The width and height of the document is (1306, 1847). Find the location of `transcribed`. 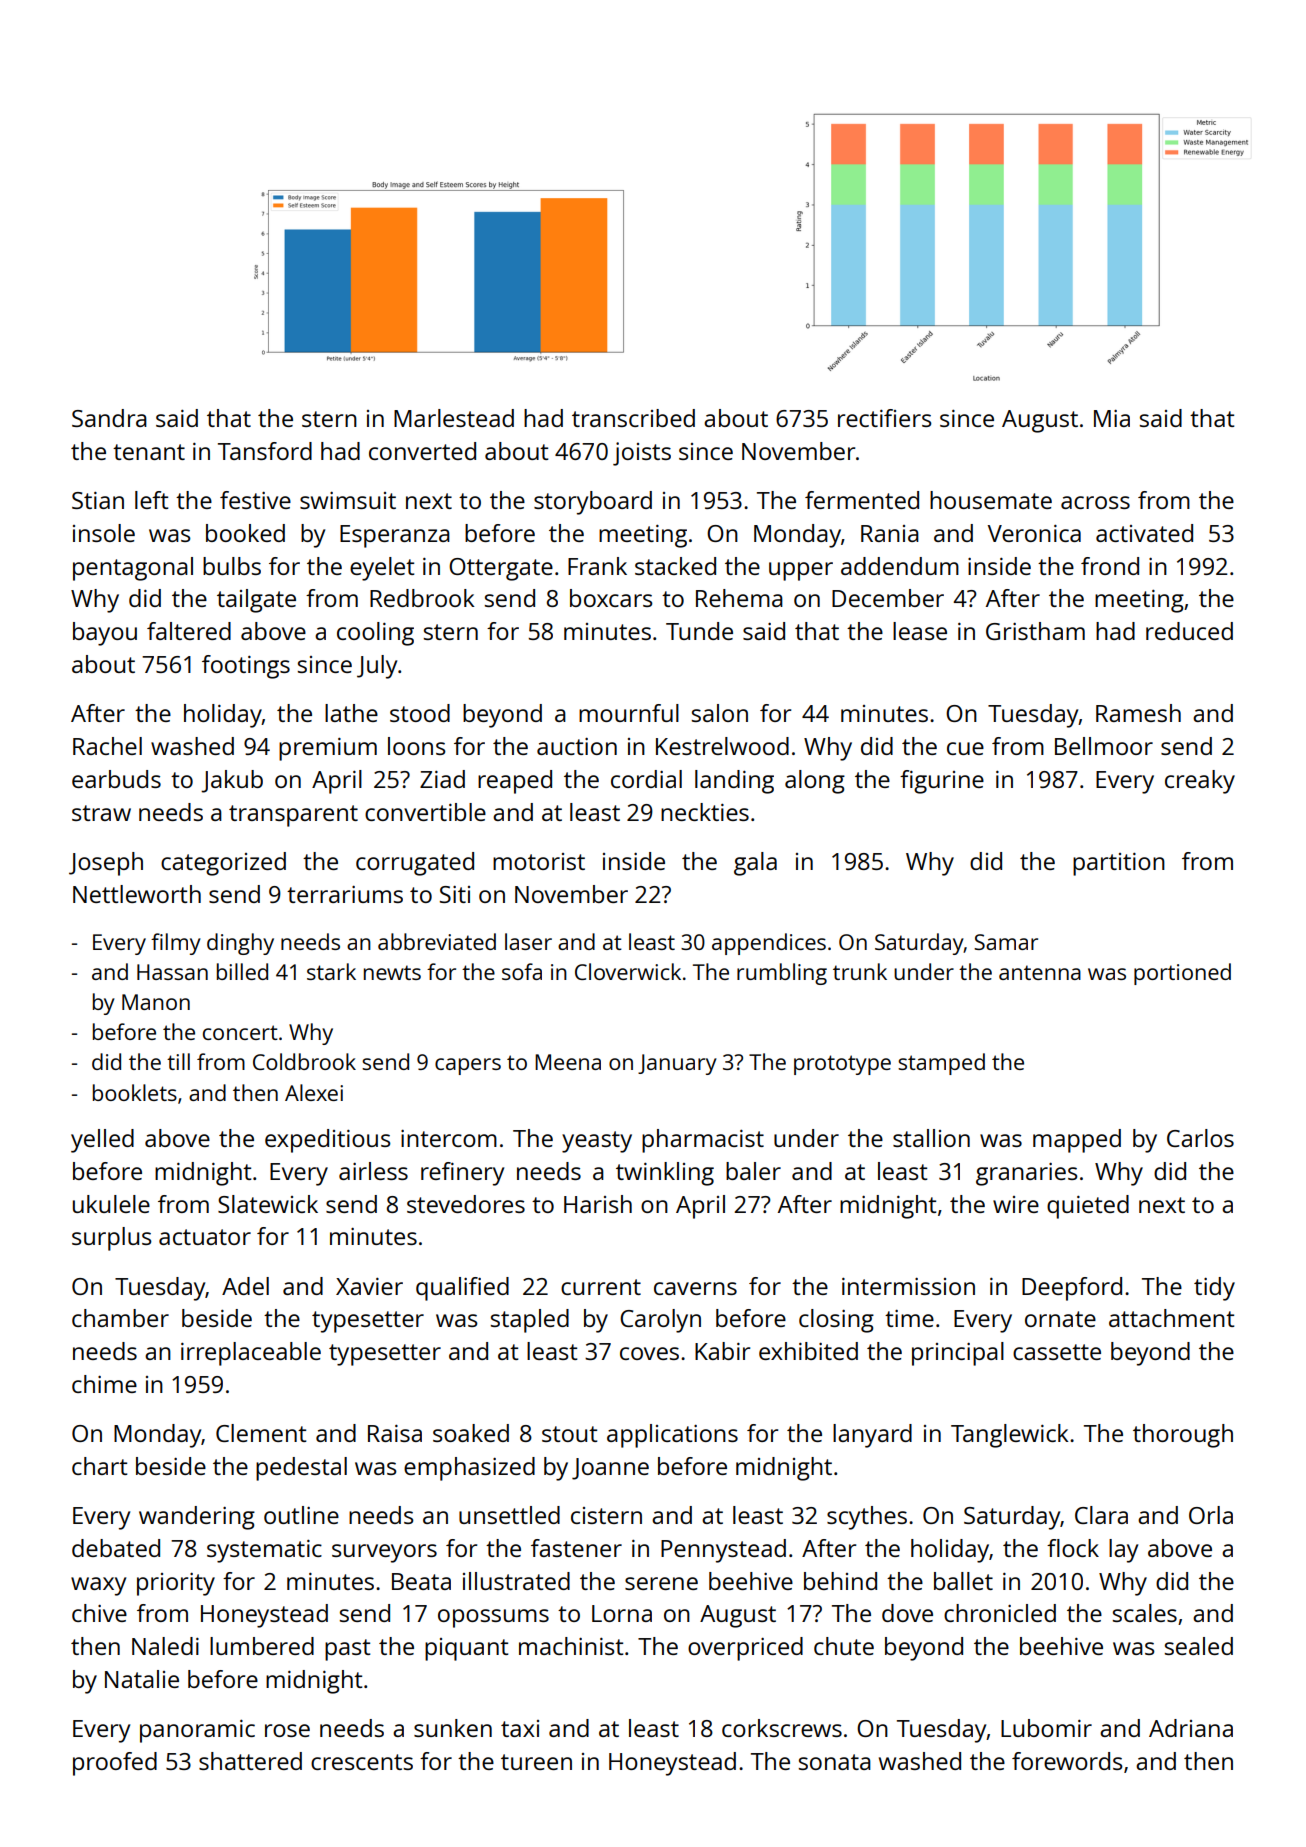

transcribed is located at coordinates (633, 418).
